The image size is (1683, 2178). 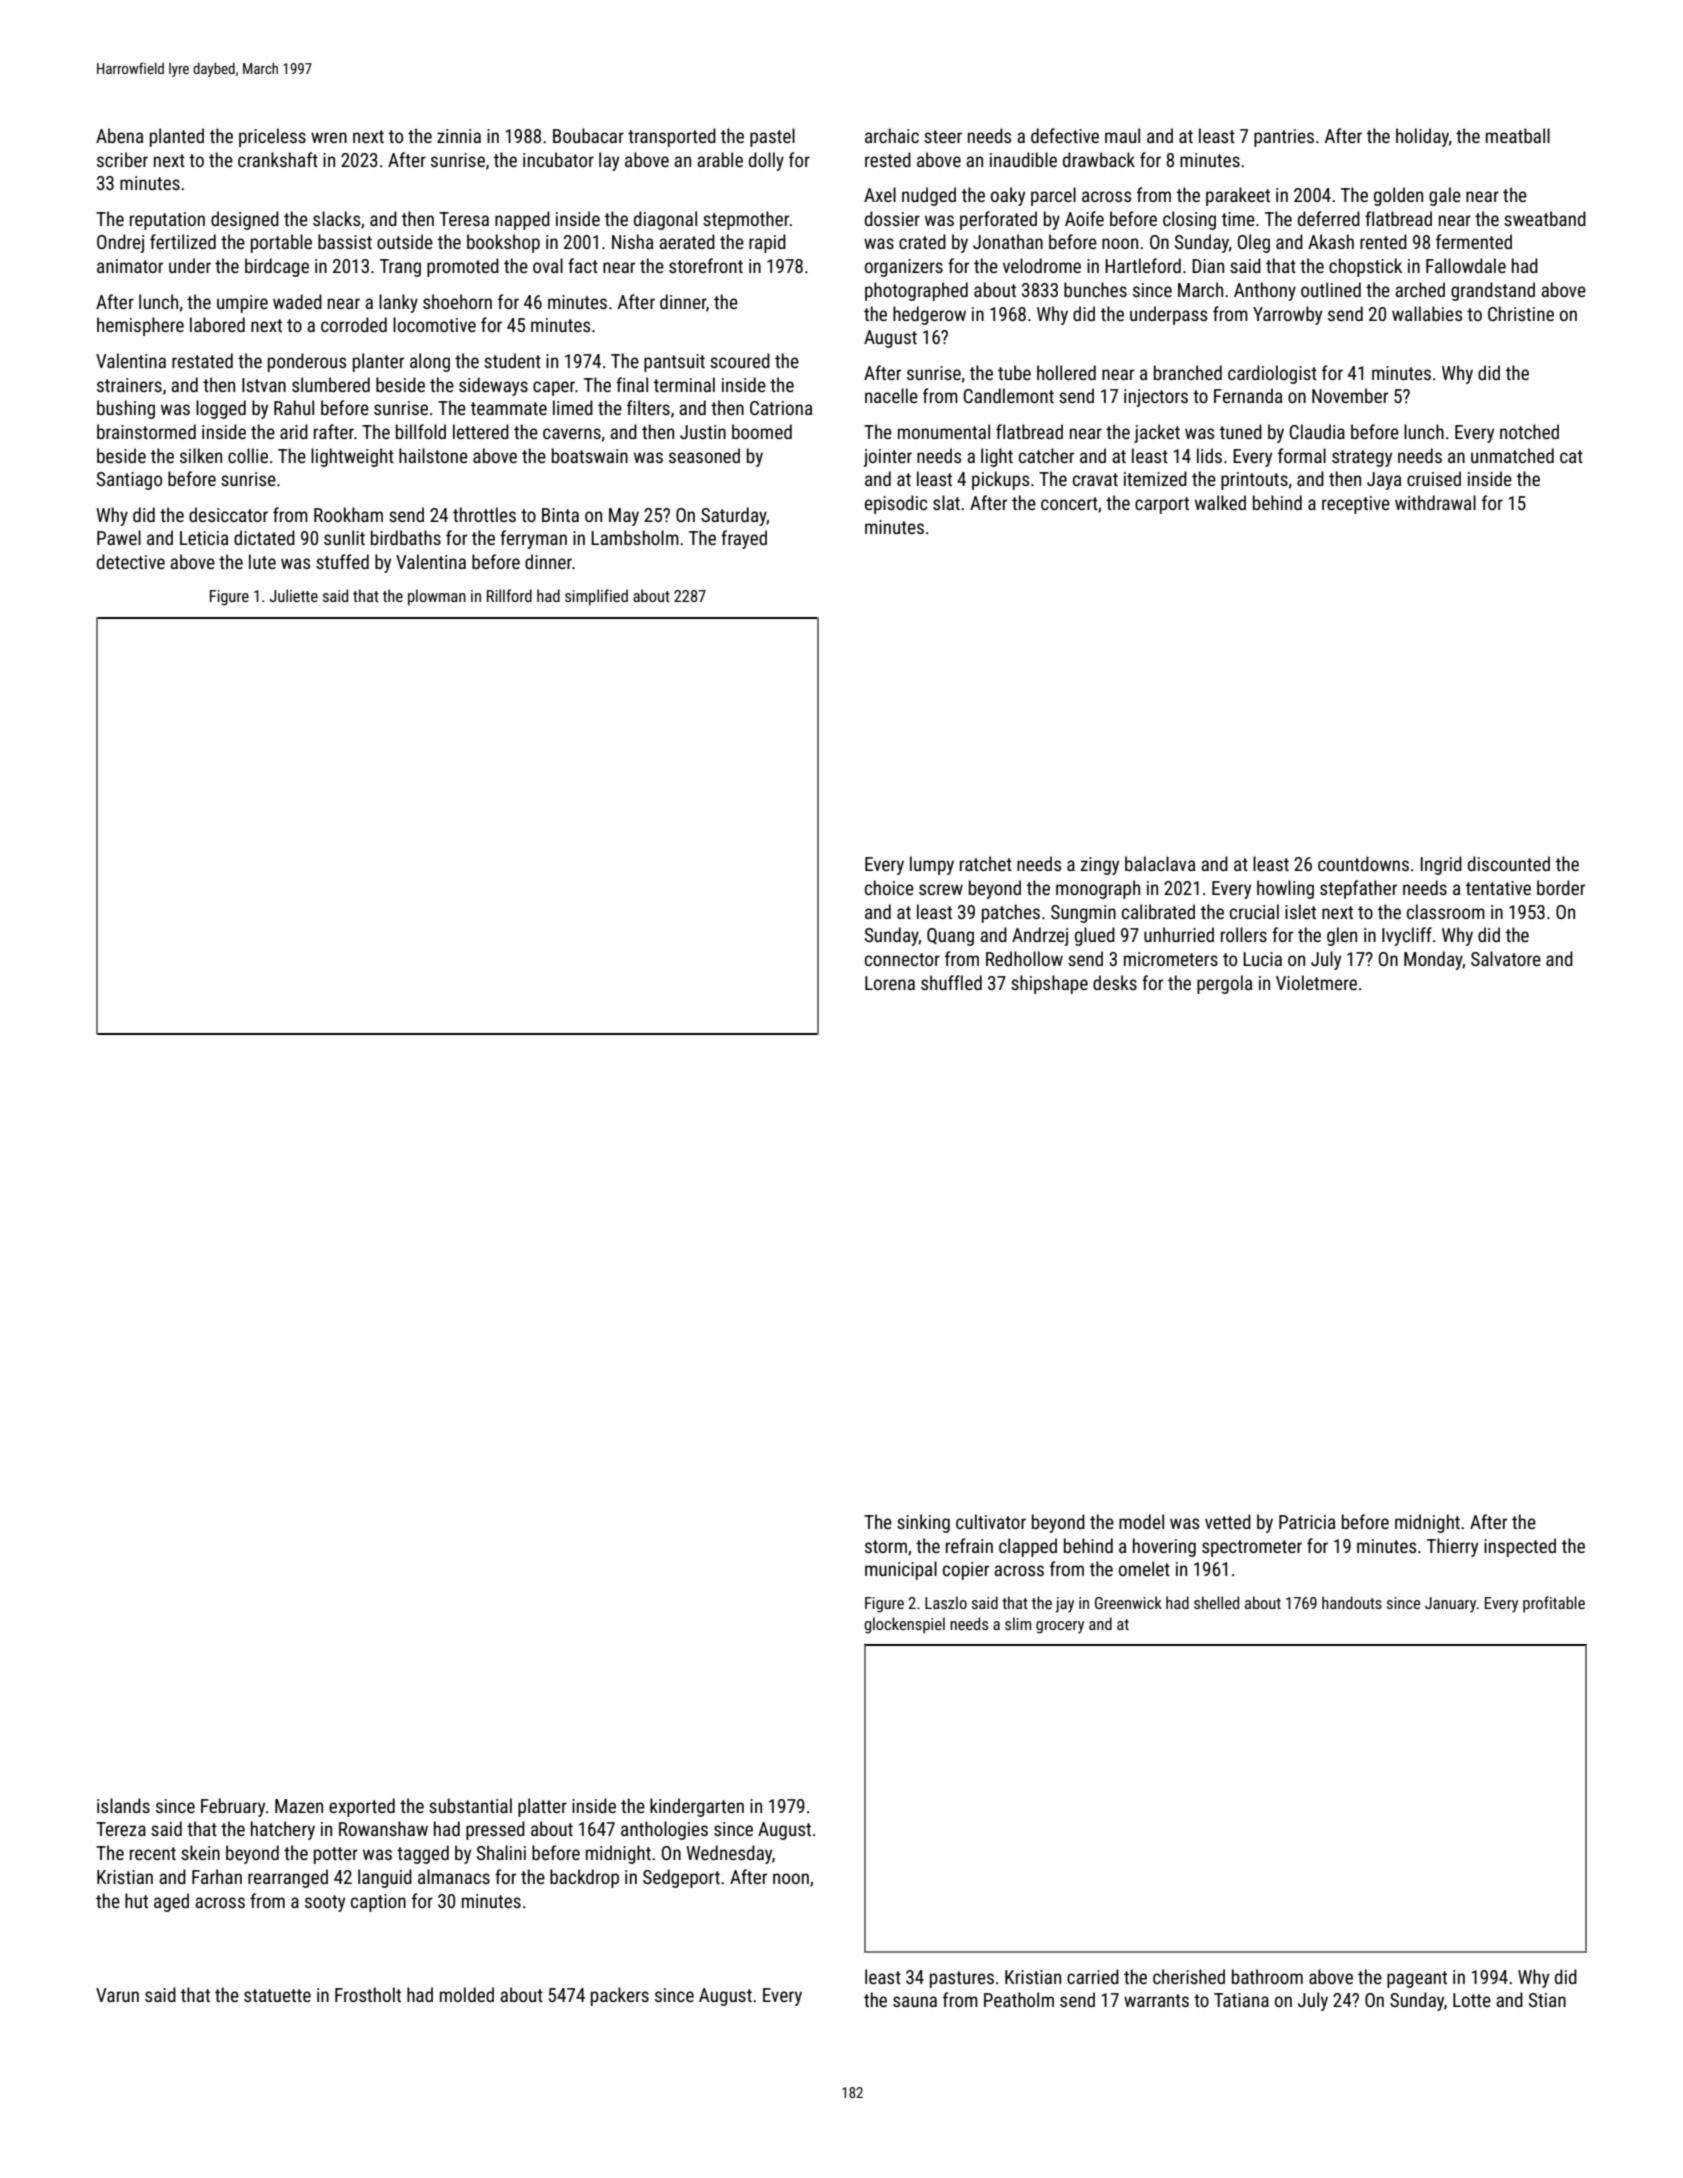 What do you see at coordinates (892, 135) in the screenshot?
I see `archaic` at bounding box center [892, 135].
